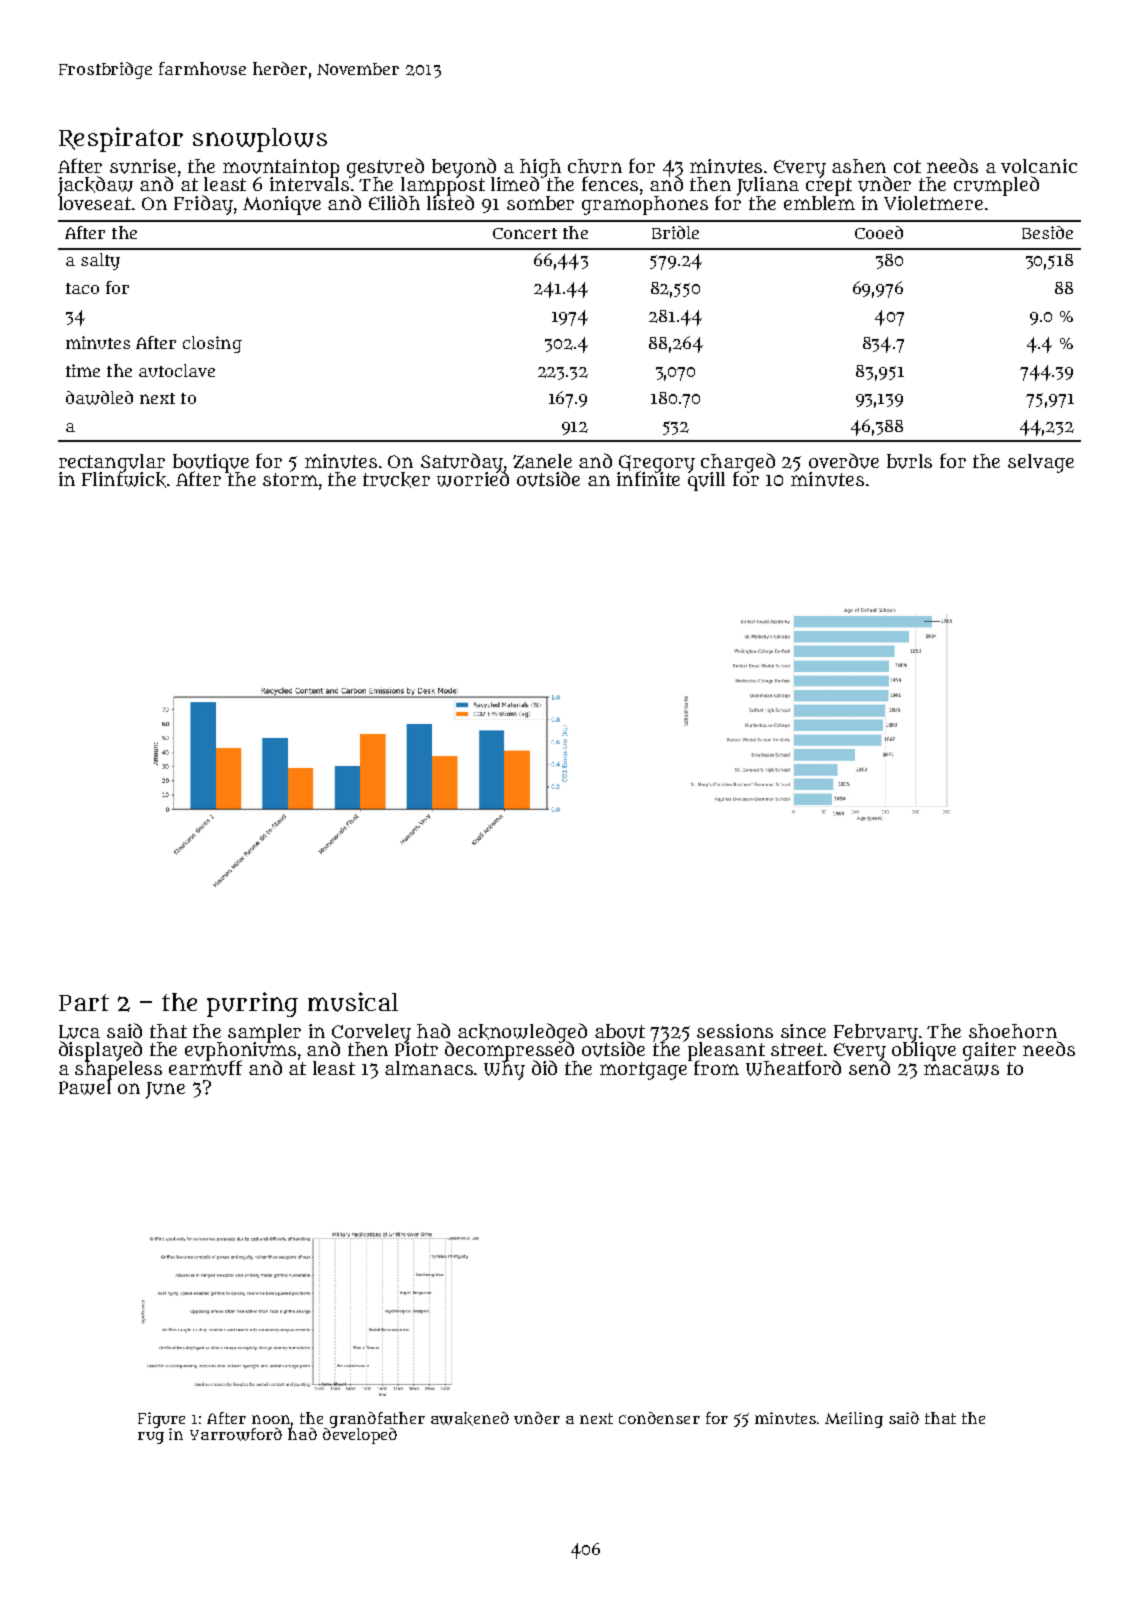  Describe the element at coordinates (659, 1418) in the document. I see `condenser` at that location.
